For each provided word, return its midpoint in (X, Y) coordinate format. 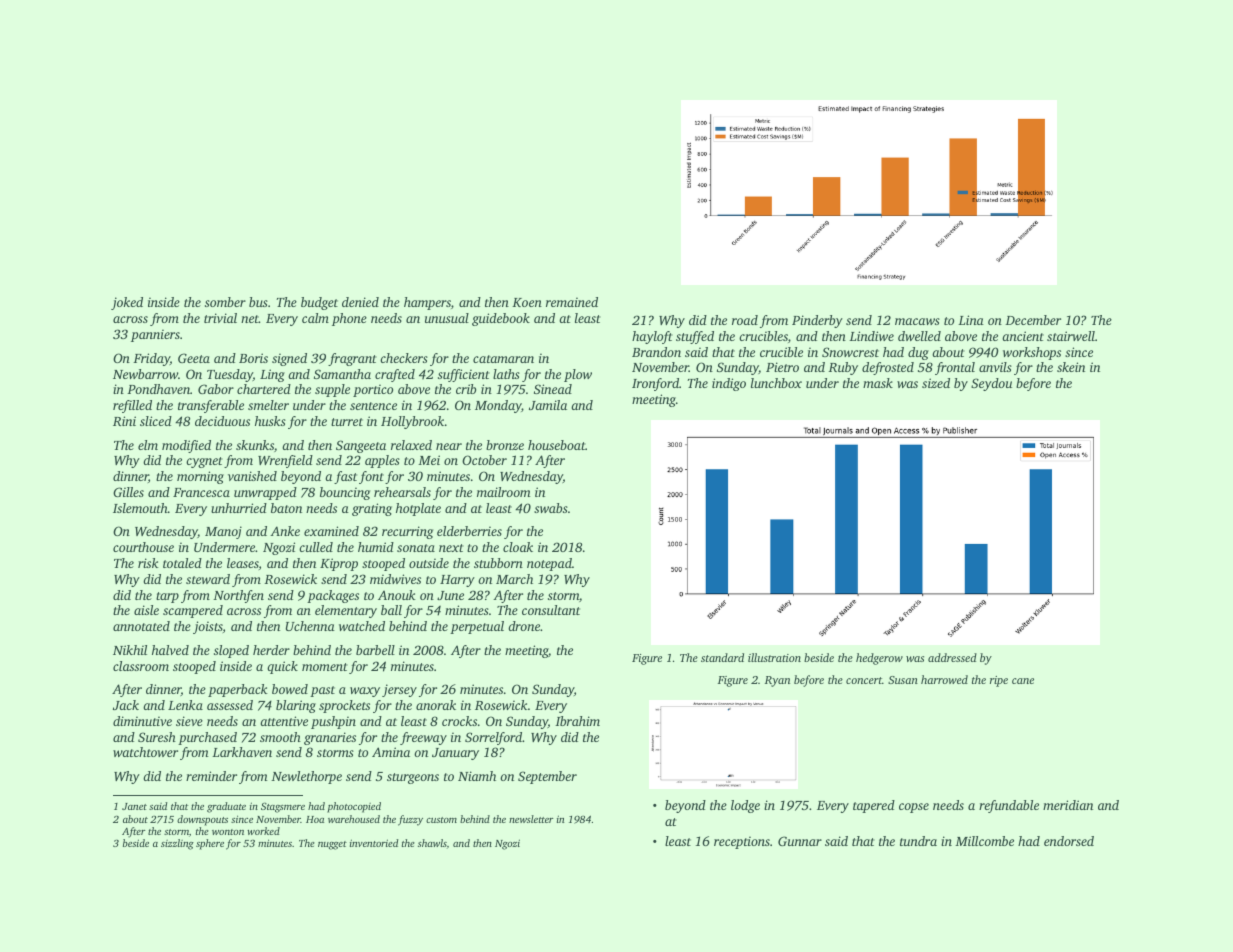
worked (263, 831)
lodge (745, 806)
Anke (285, 531)
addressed (952, 657)
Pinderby (817, 321)
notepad (549, 564)
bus (258, 302)
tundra (918, 841)
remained (572, 302)
